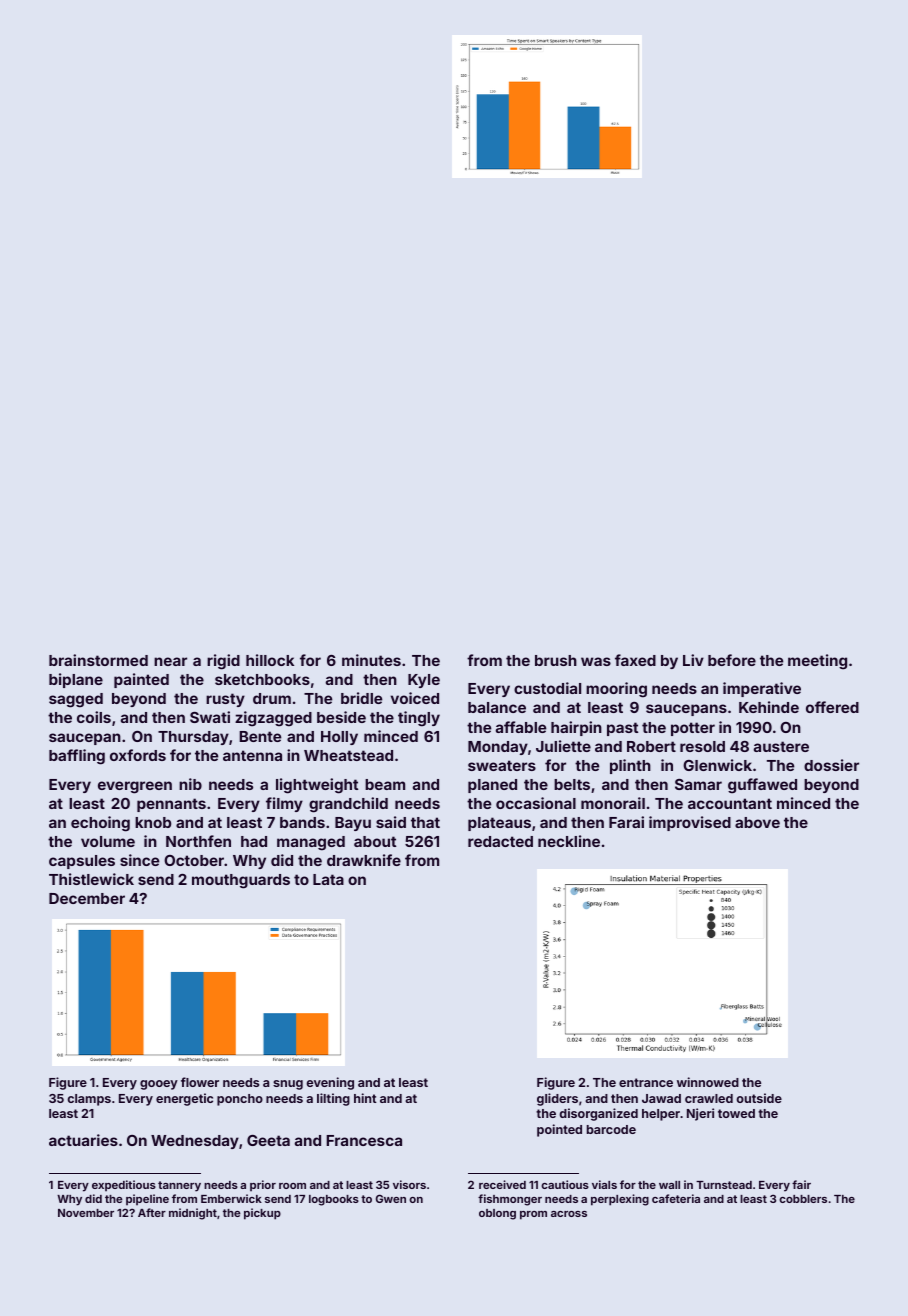  I want to click on oblong, so click(497, 1214).
